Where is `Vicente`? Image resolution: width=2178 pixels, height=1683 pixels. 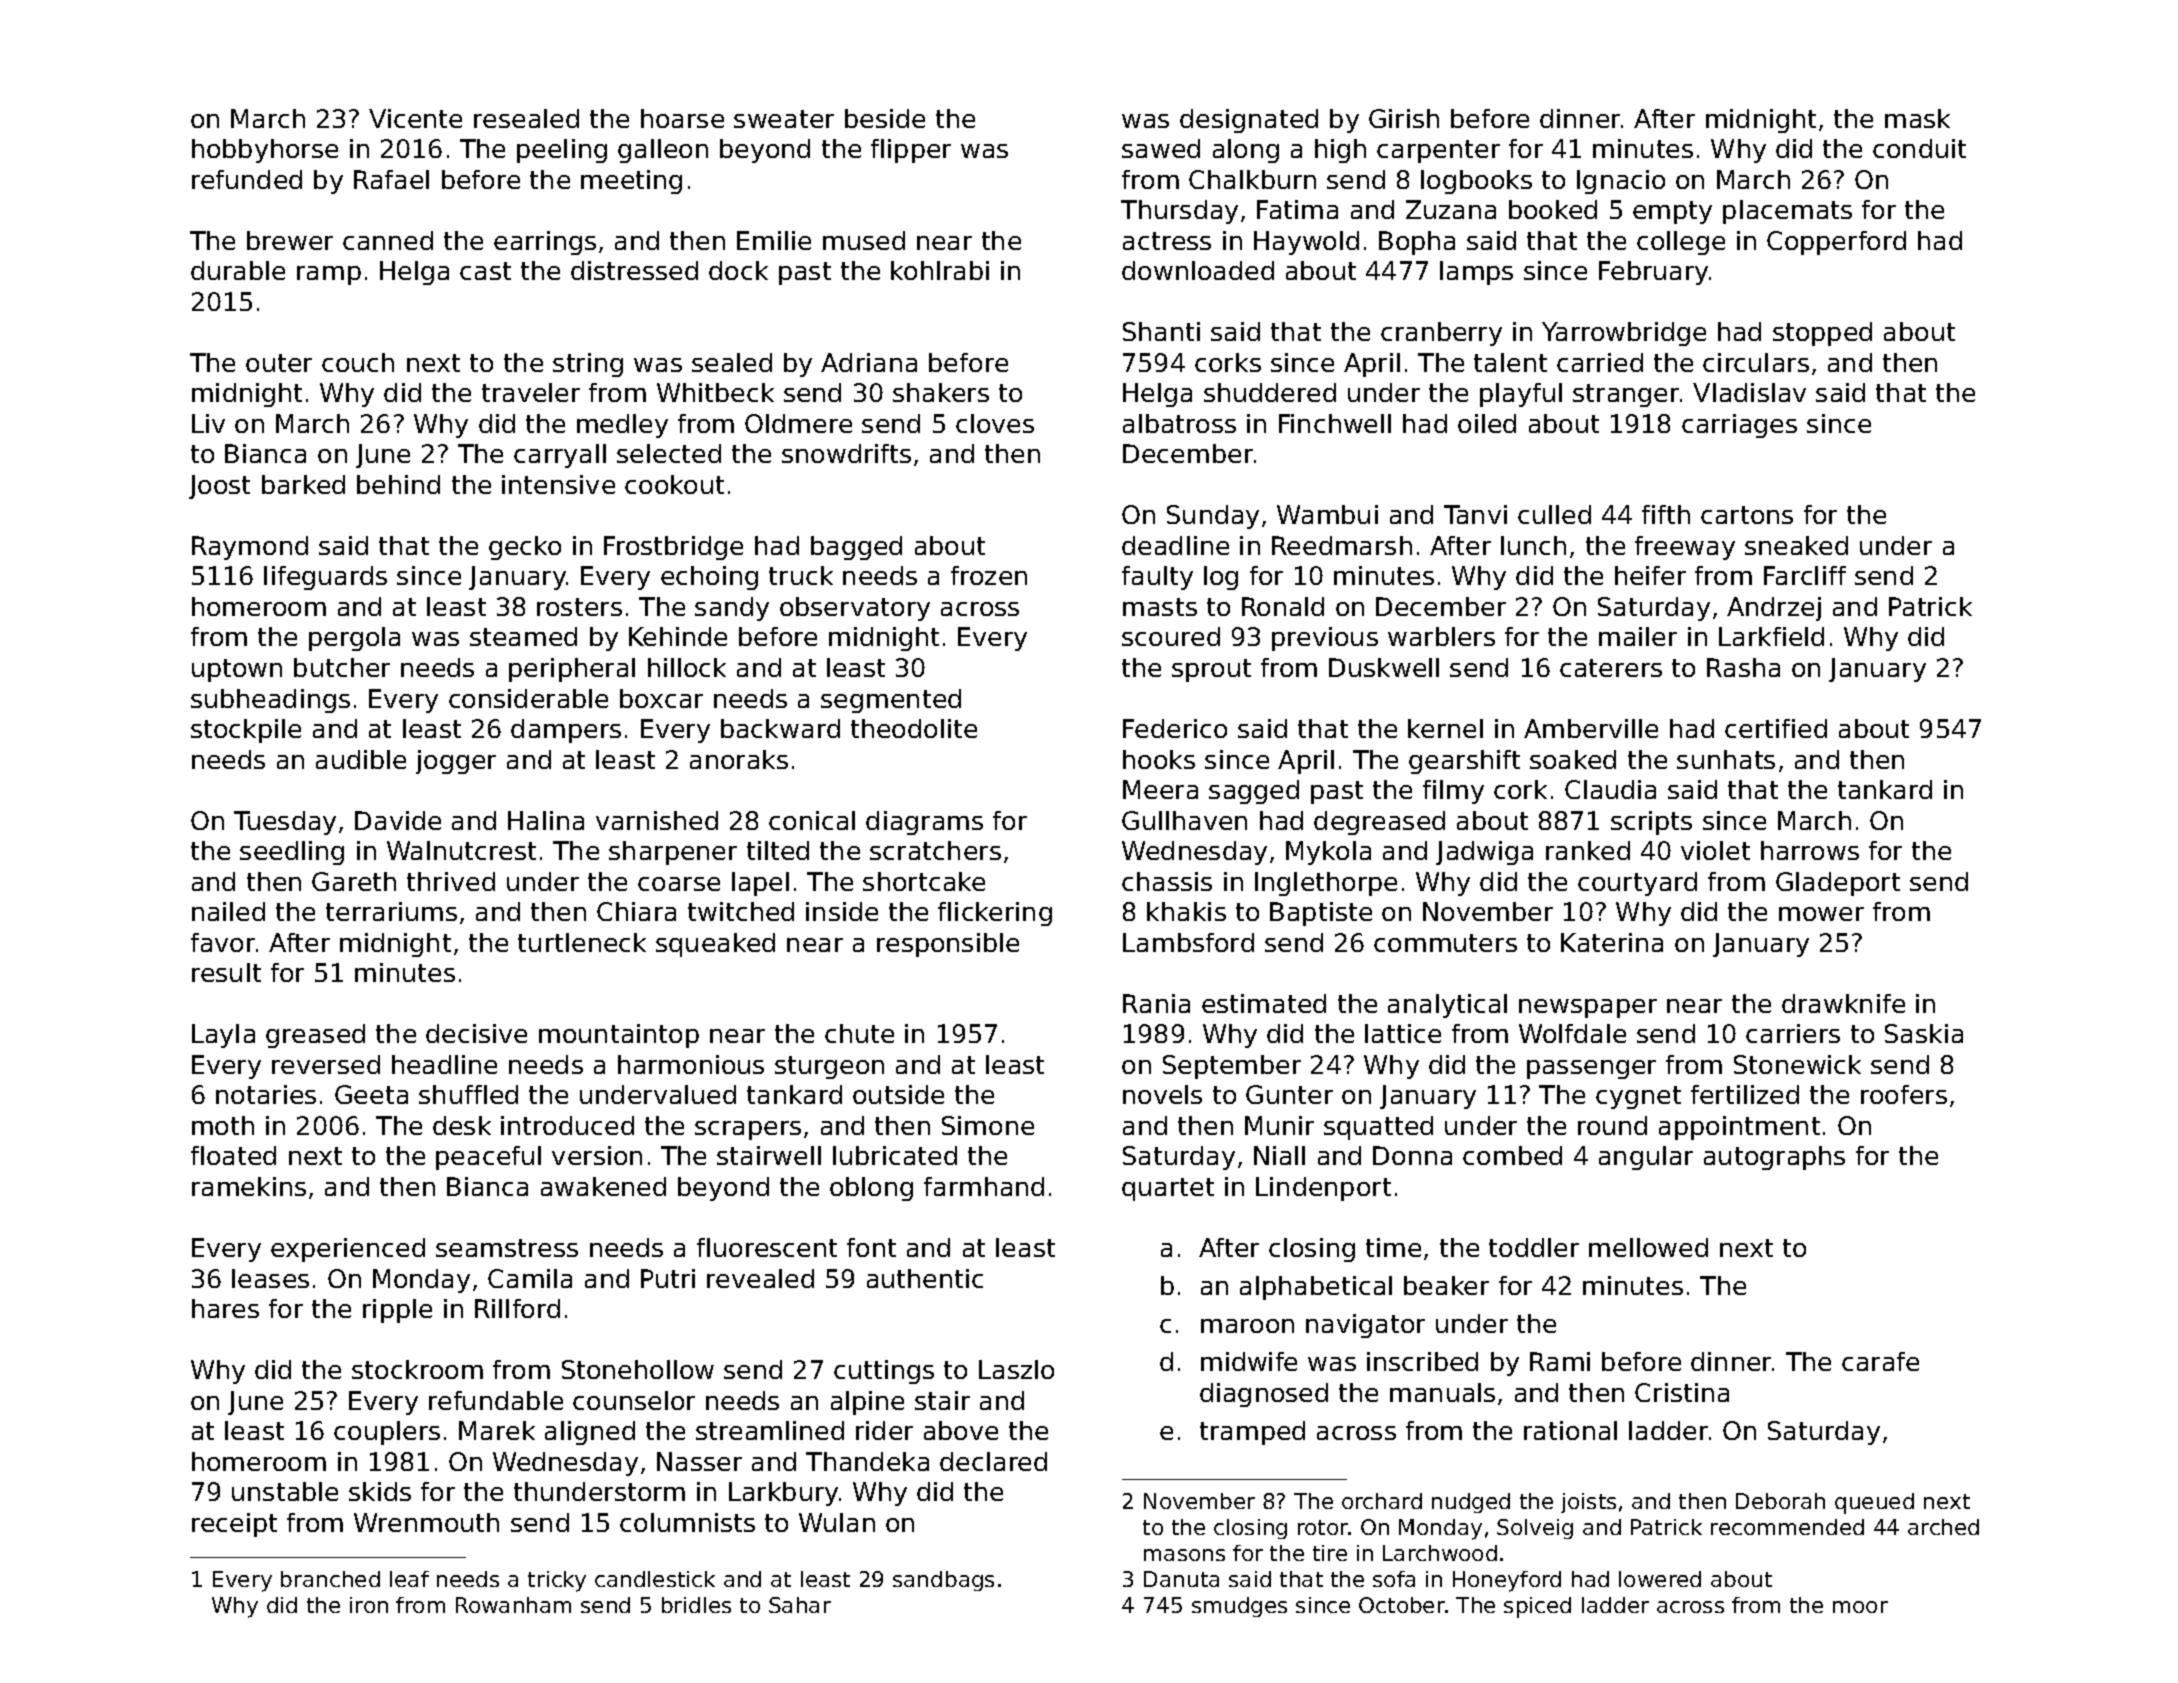
Vicente is located at coordinates (415, 118).
